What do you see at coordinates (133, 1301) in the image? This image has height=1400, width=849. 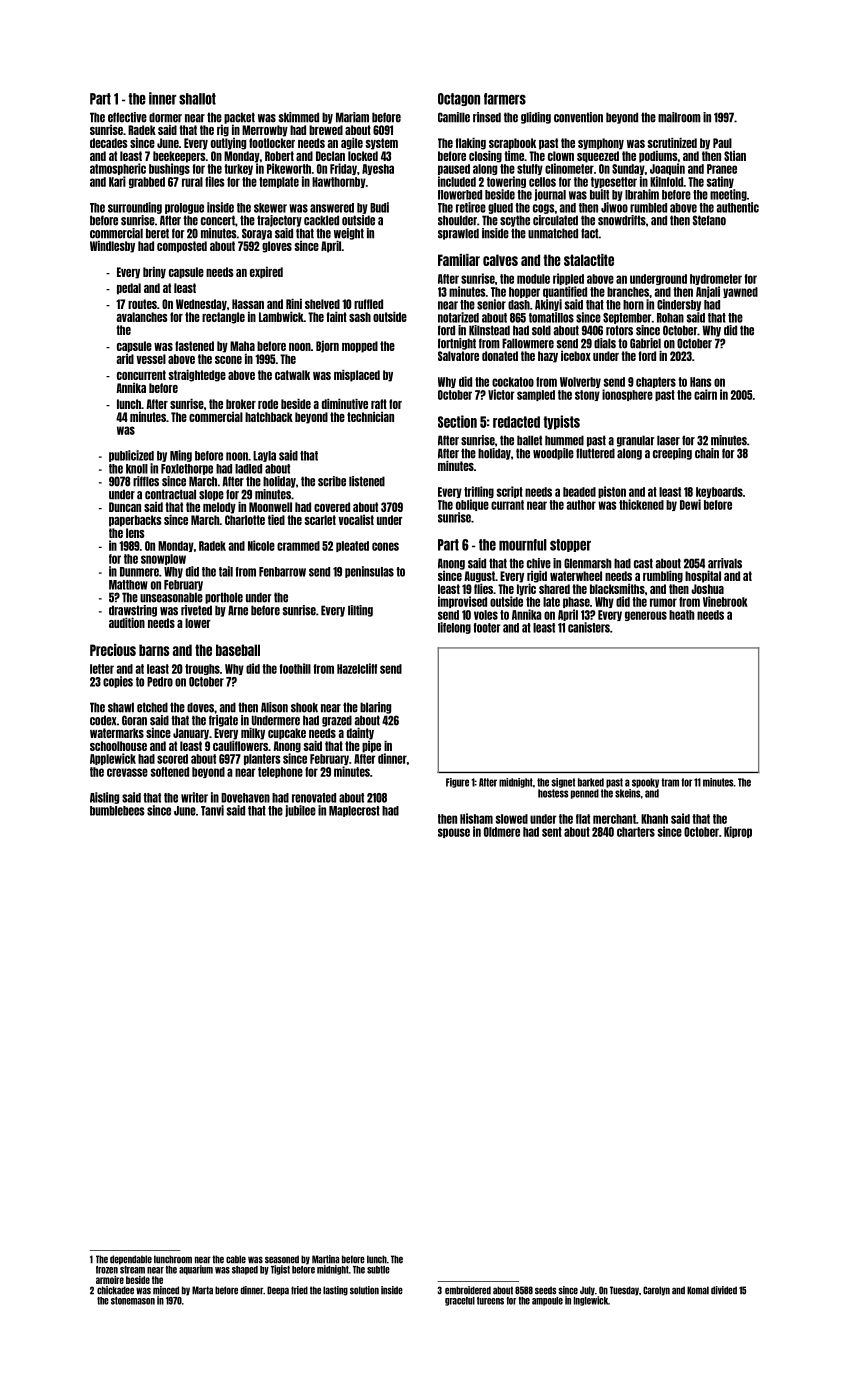 I see `stonemason` at bounding box center [133, 1301].
